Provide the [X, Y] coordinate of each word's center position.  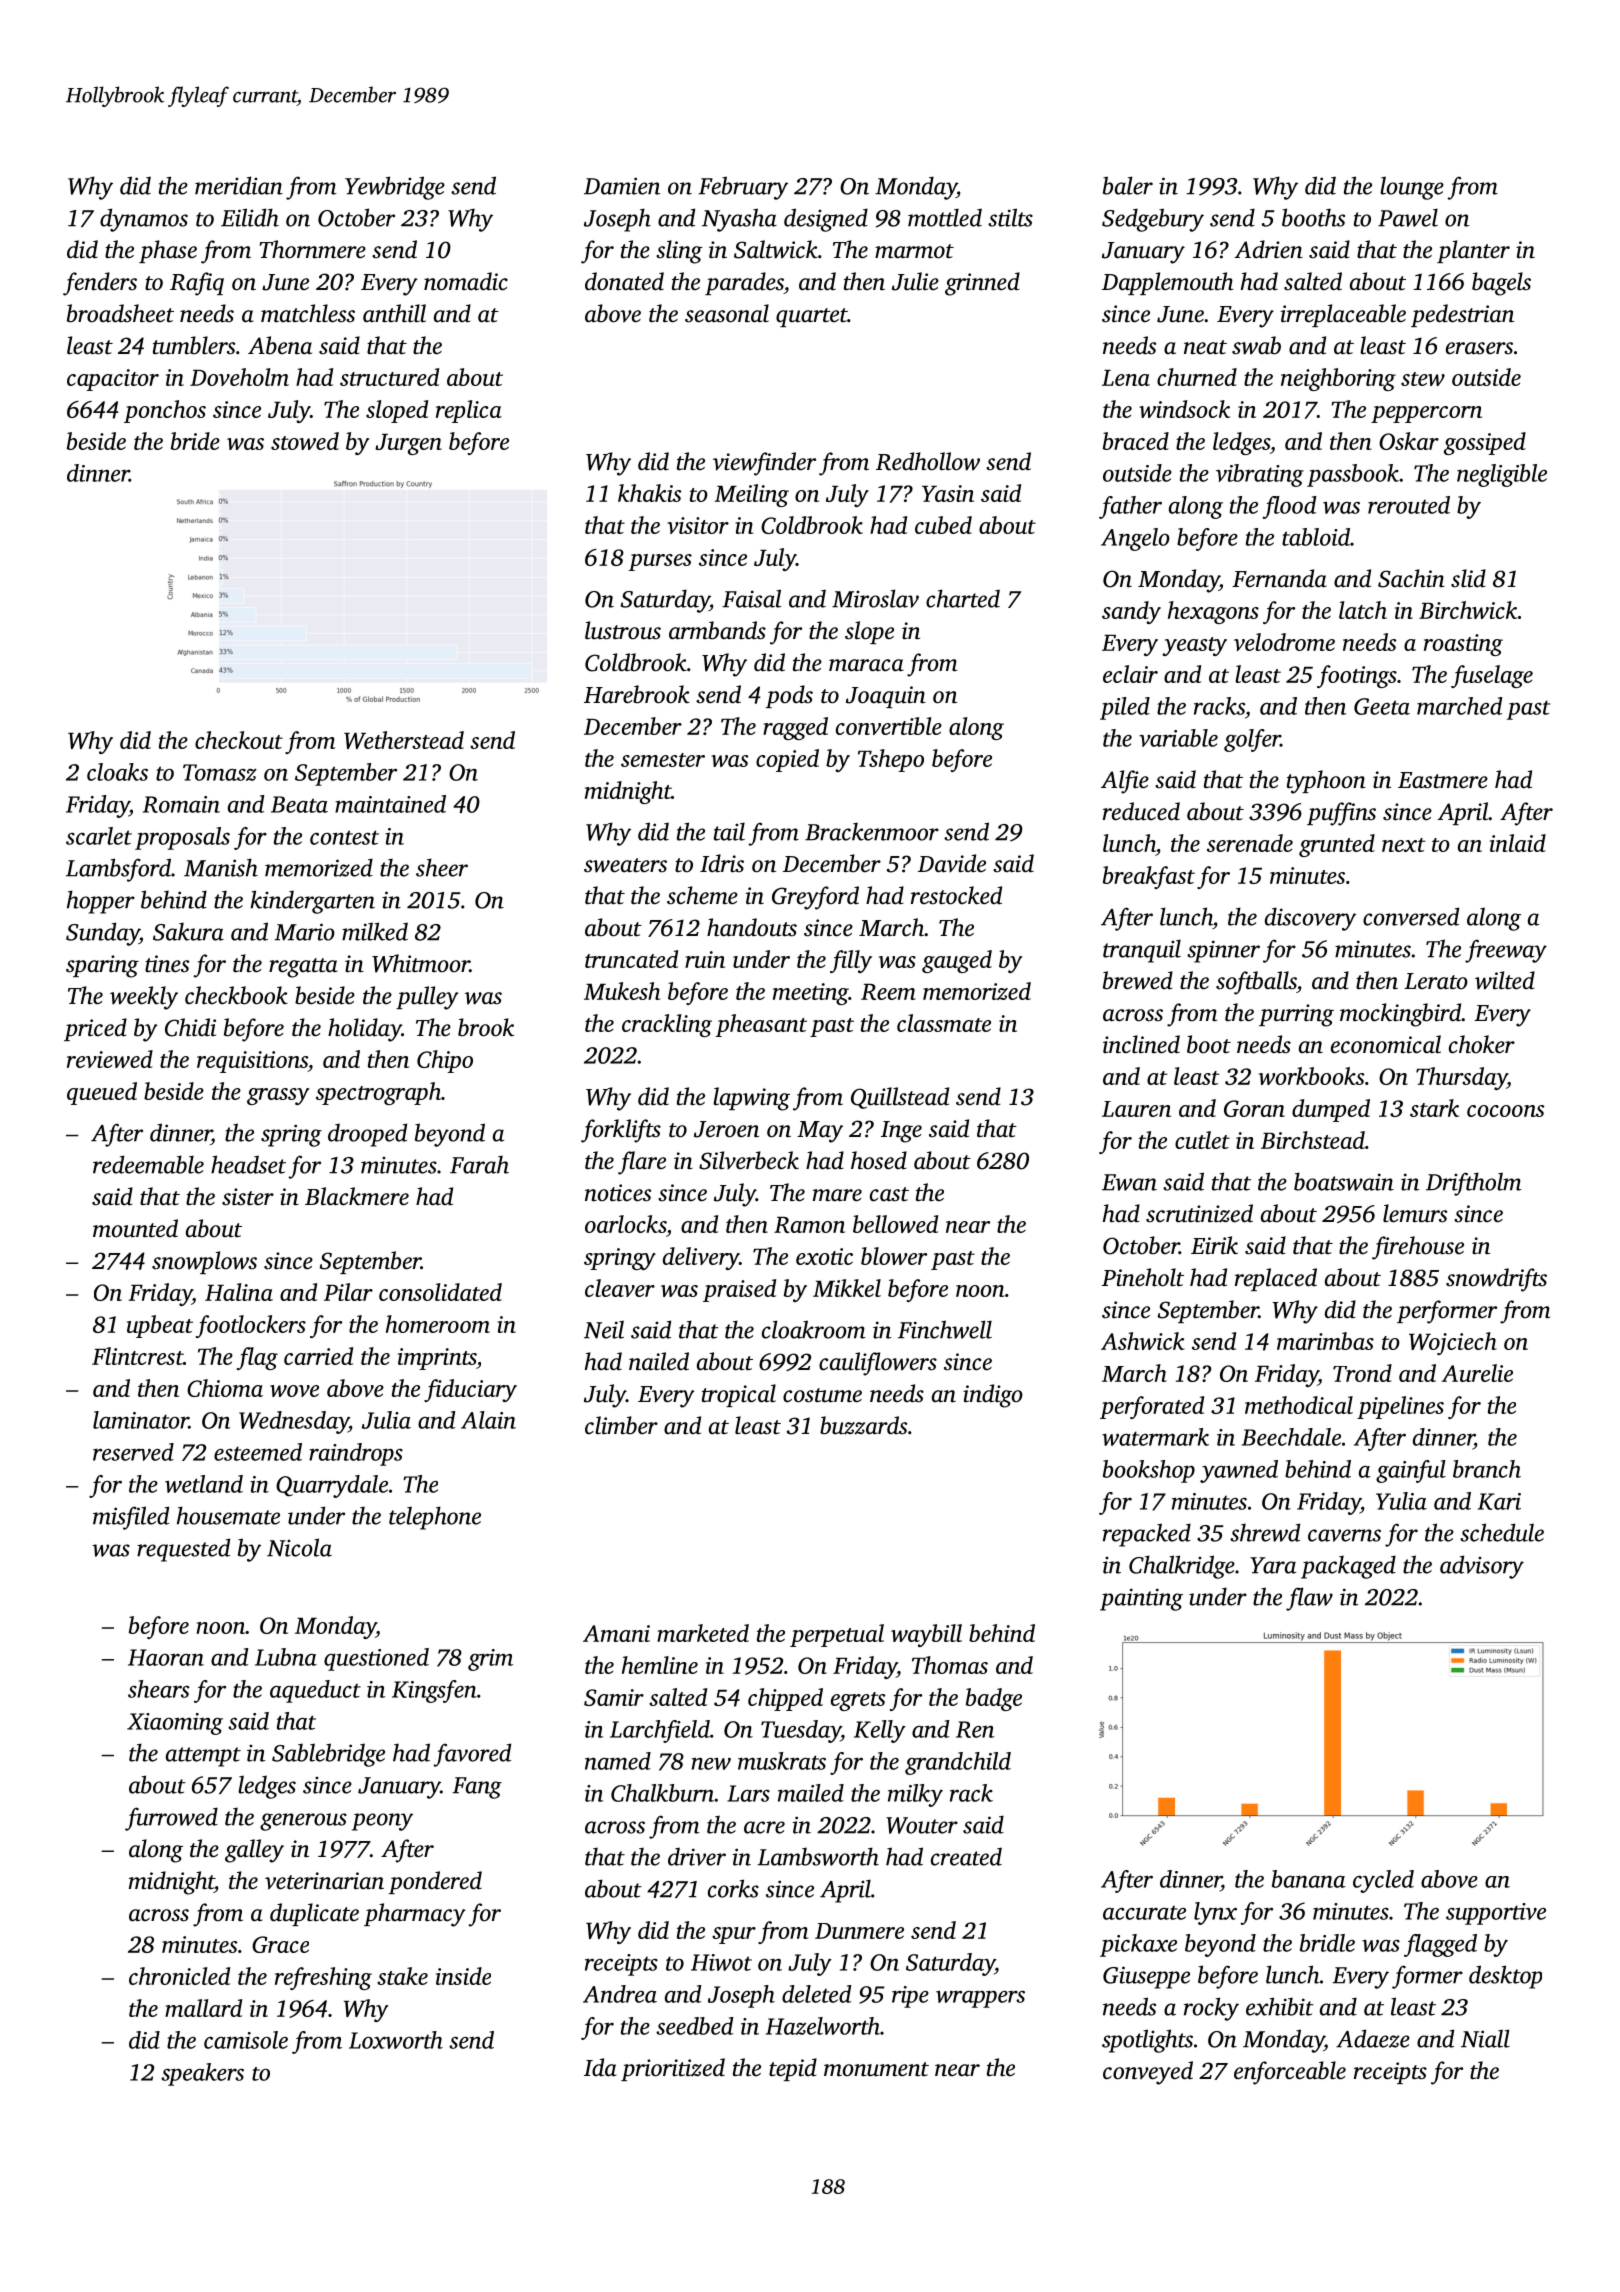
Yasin [948, 493]
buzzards [863, 1425]
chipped [785, 1699]
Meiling [751, 495]
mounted [135, 1228]
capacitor [113, 380]
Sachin [1411, 578]
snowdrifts [1496, 1280]
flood [1289, 507]
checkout [239, 740]
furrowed [171, 1819]
